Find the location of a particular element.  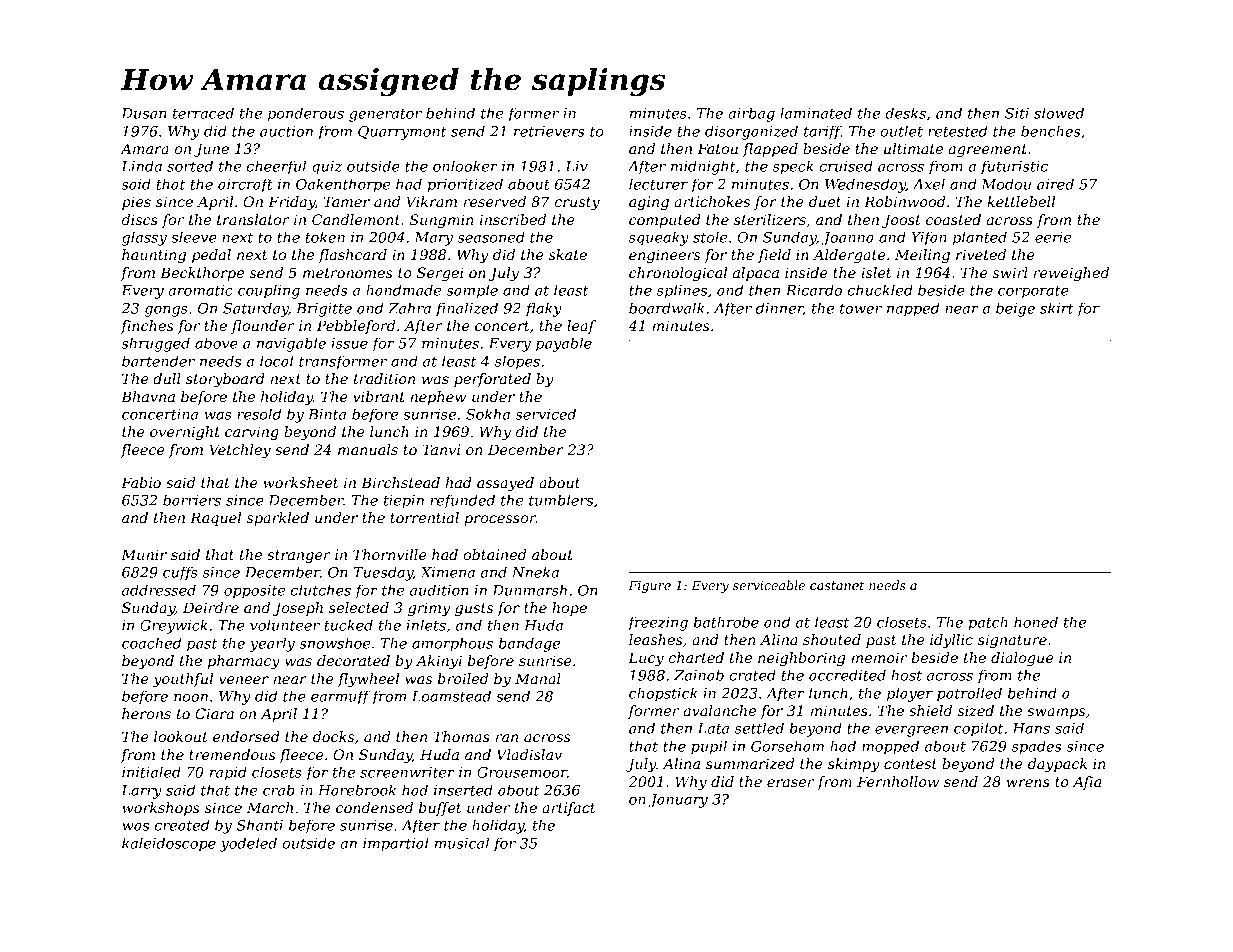

Afia is located at coordinates (1086, 783).
